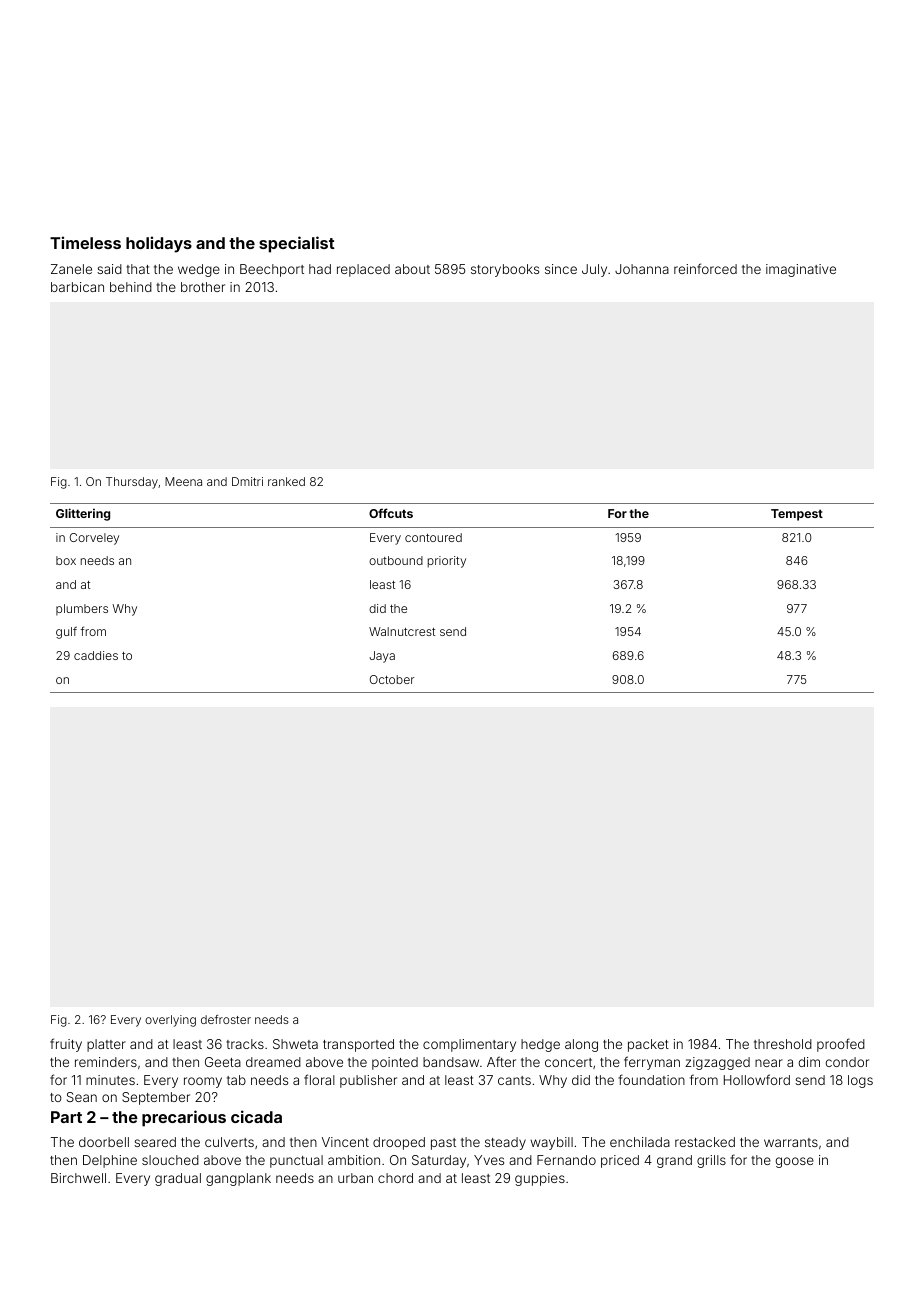 This screenshot has width=924, height=1308. I want to click on contoured, so click(433, 537).
